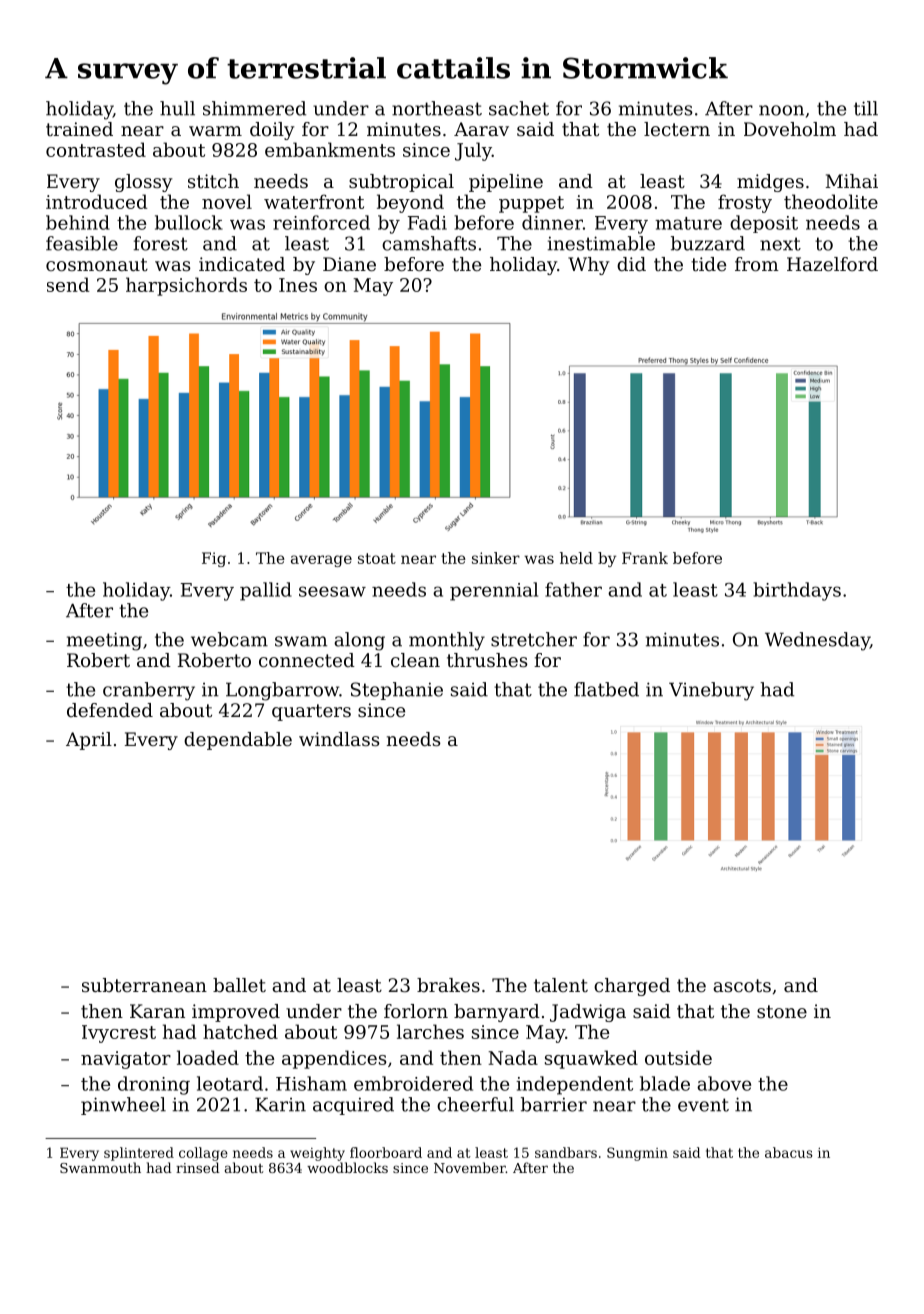 The image size is (924, 1314). What do you see at coordinates (332, 591) in the screenshot?
I see `seesaw` at bounding box center [332, 591].
